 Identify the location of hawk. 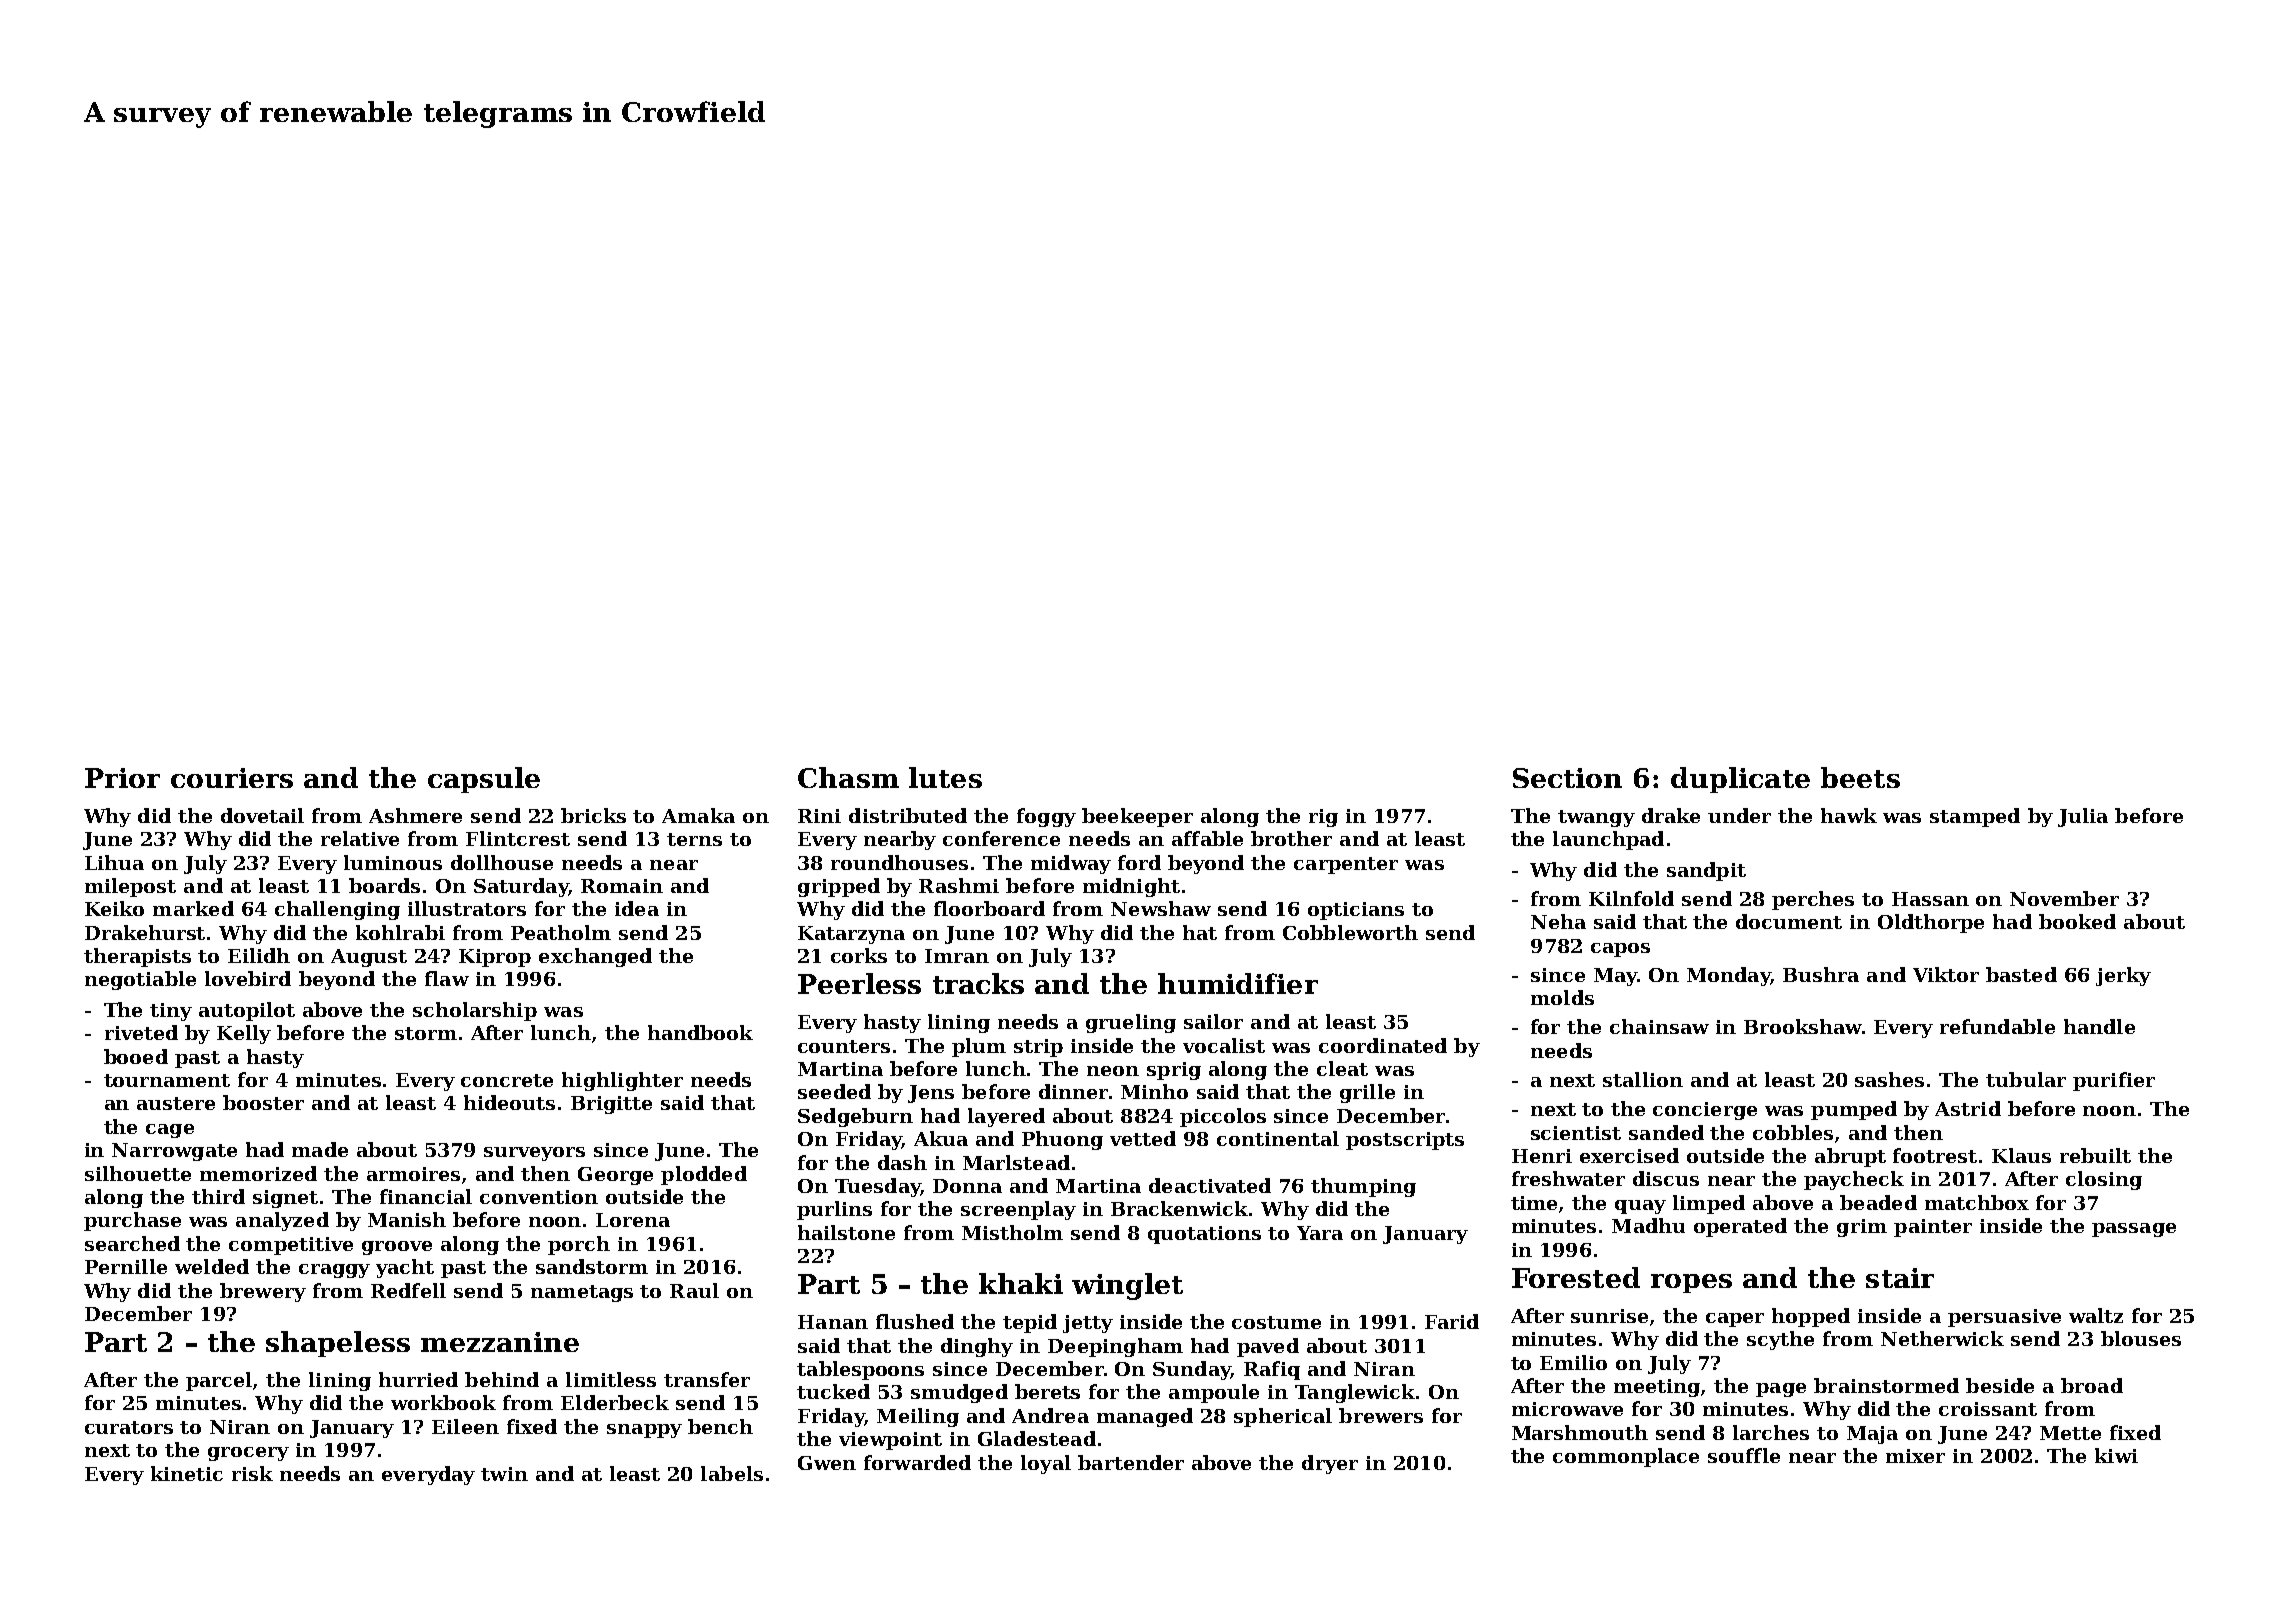
(1849, 815).
